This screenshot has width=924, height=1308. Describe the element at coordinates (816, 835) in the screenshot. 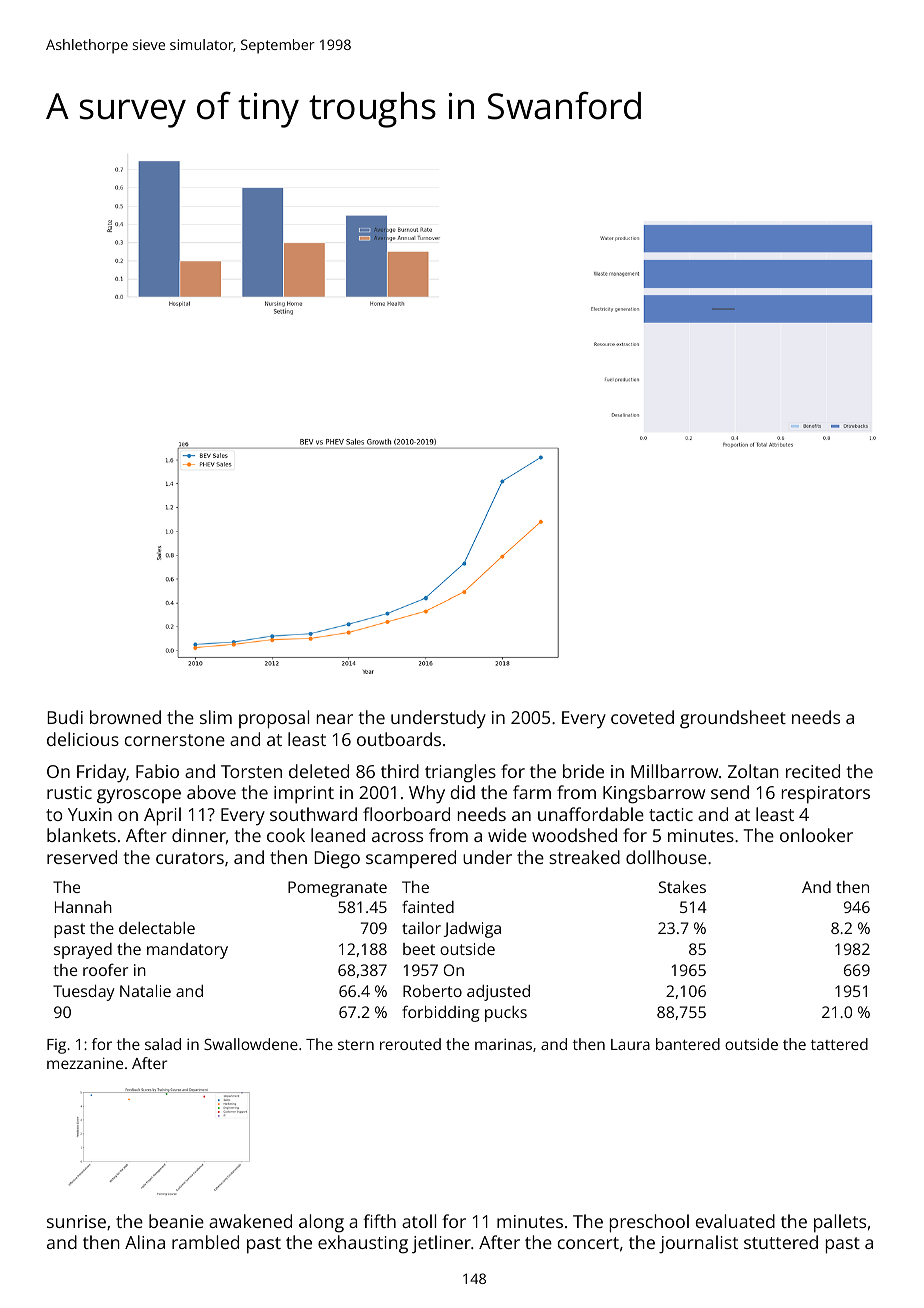

I see `onlooker` at that location.
